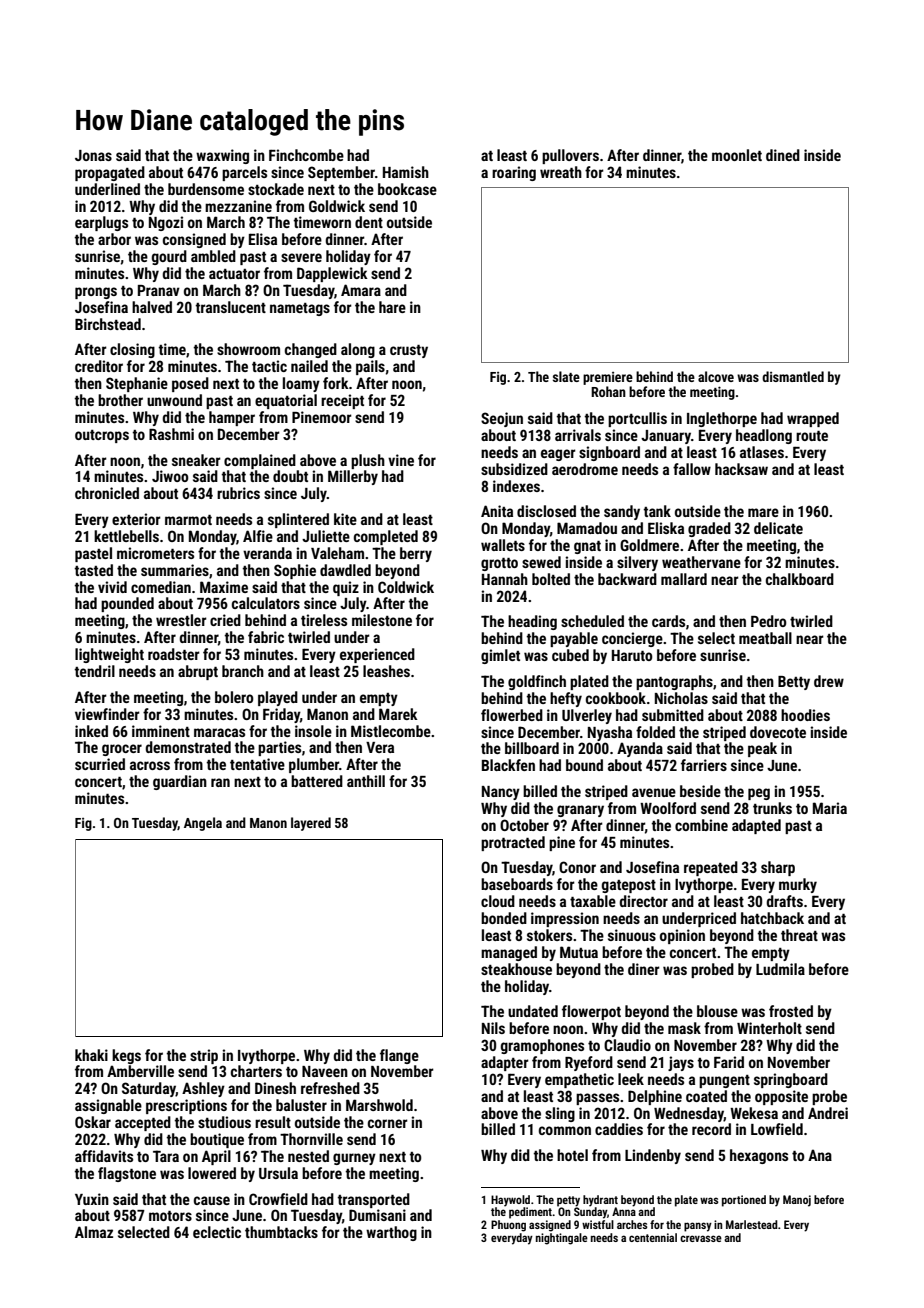 This image has height=1308, width=924. What do you see at coordinates (800, 579) in the image?
I see `chalkboard` at bounding box center [800, 579].
